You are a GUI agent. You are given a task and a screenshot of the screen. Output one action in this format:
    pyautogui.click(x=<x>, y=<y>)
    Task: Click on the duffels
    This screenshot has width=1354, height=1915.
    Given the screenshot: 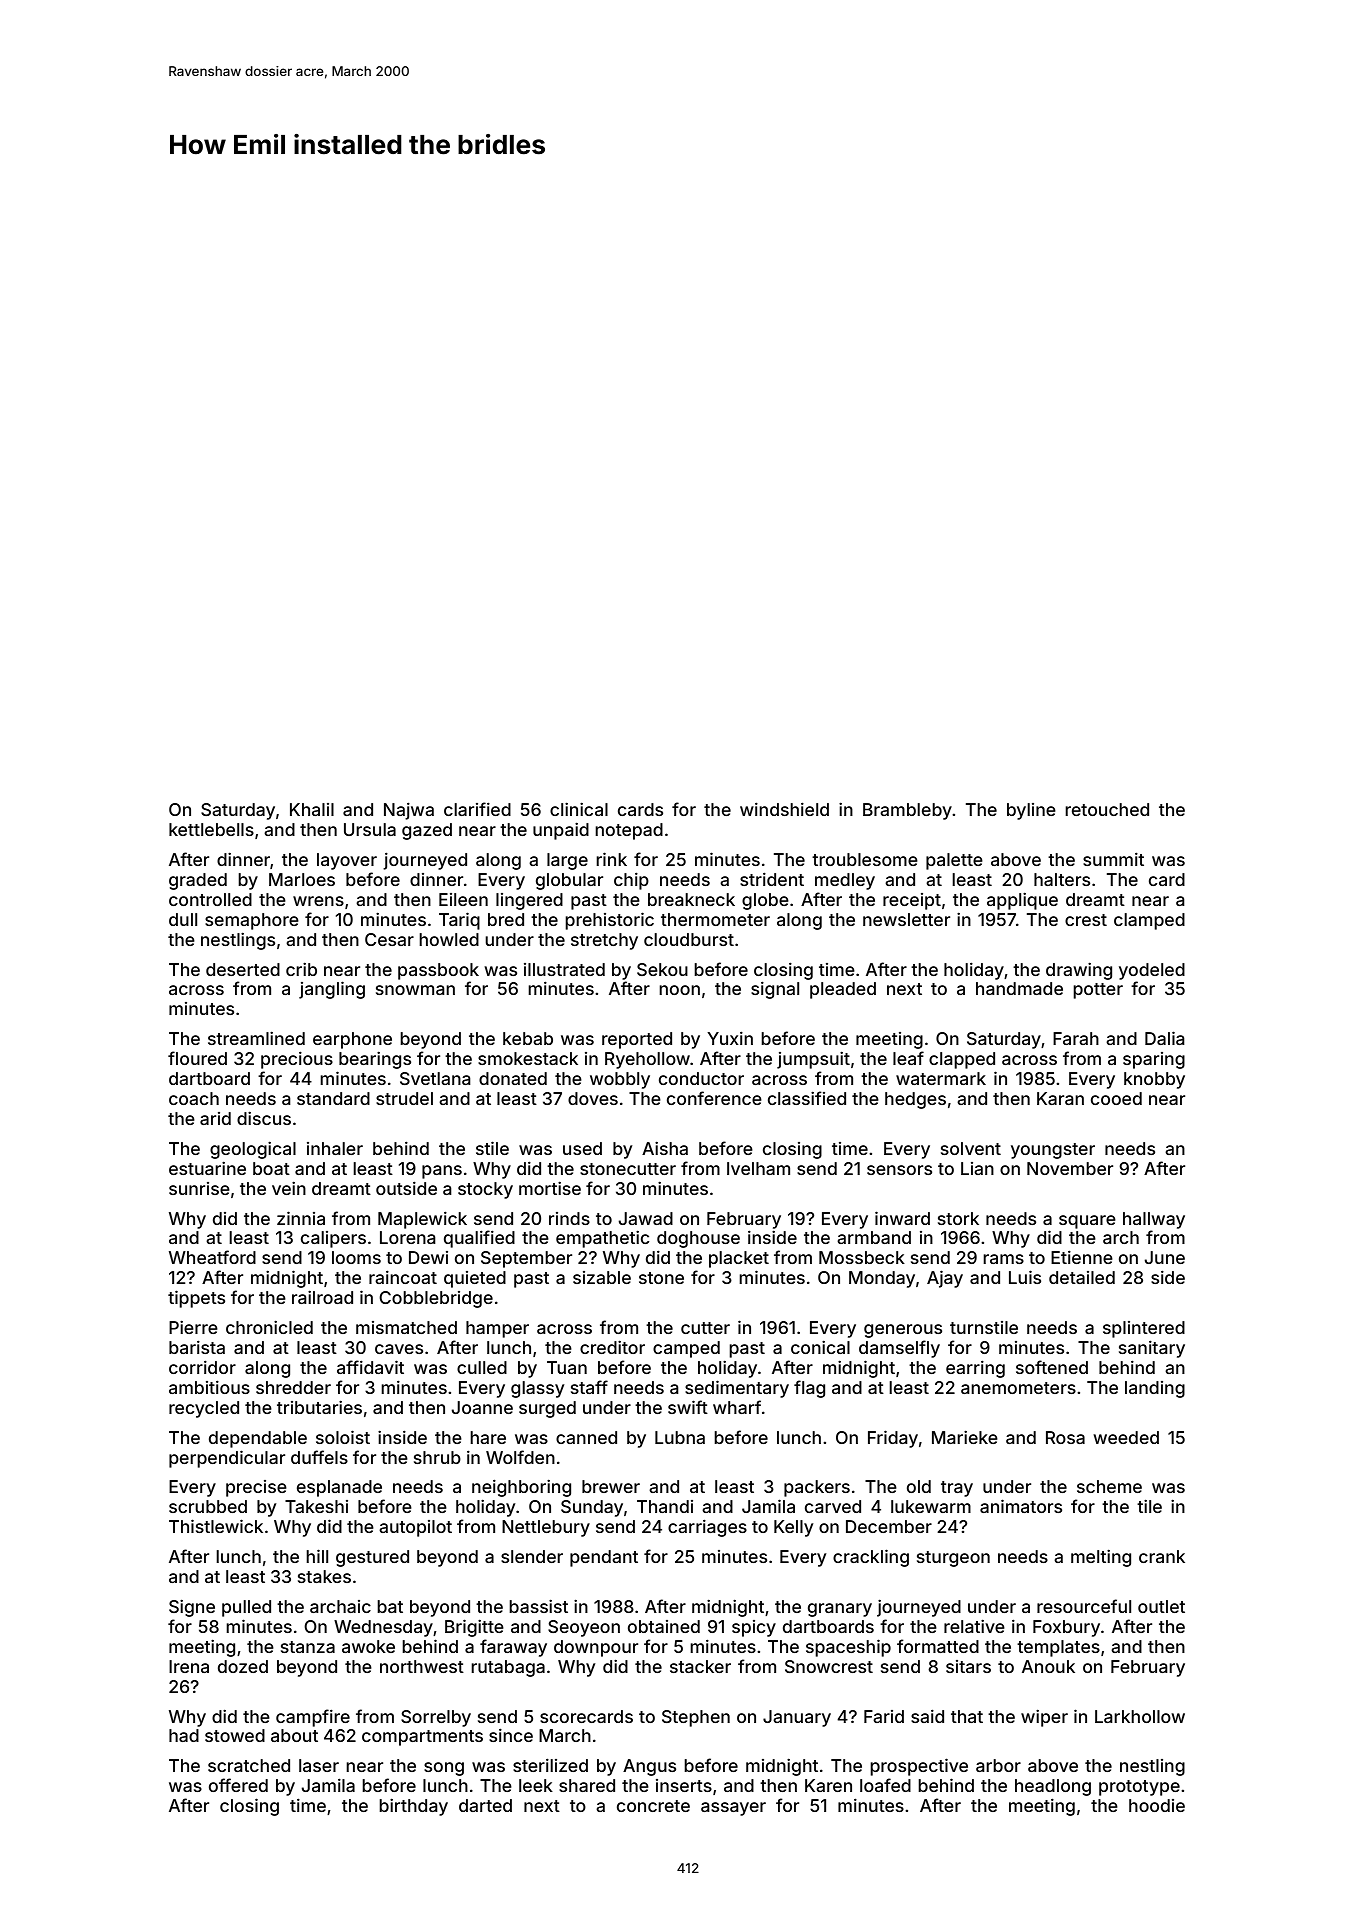 What is the action you would take?
    pyautogui.click(x=319, y=1457)
